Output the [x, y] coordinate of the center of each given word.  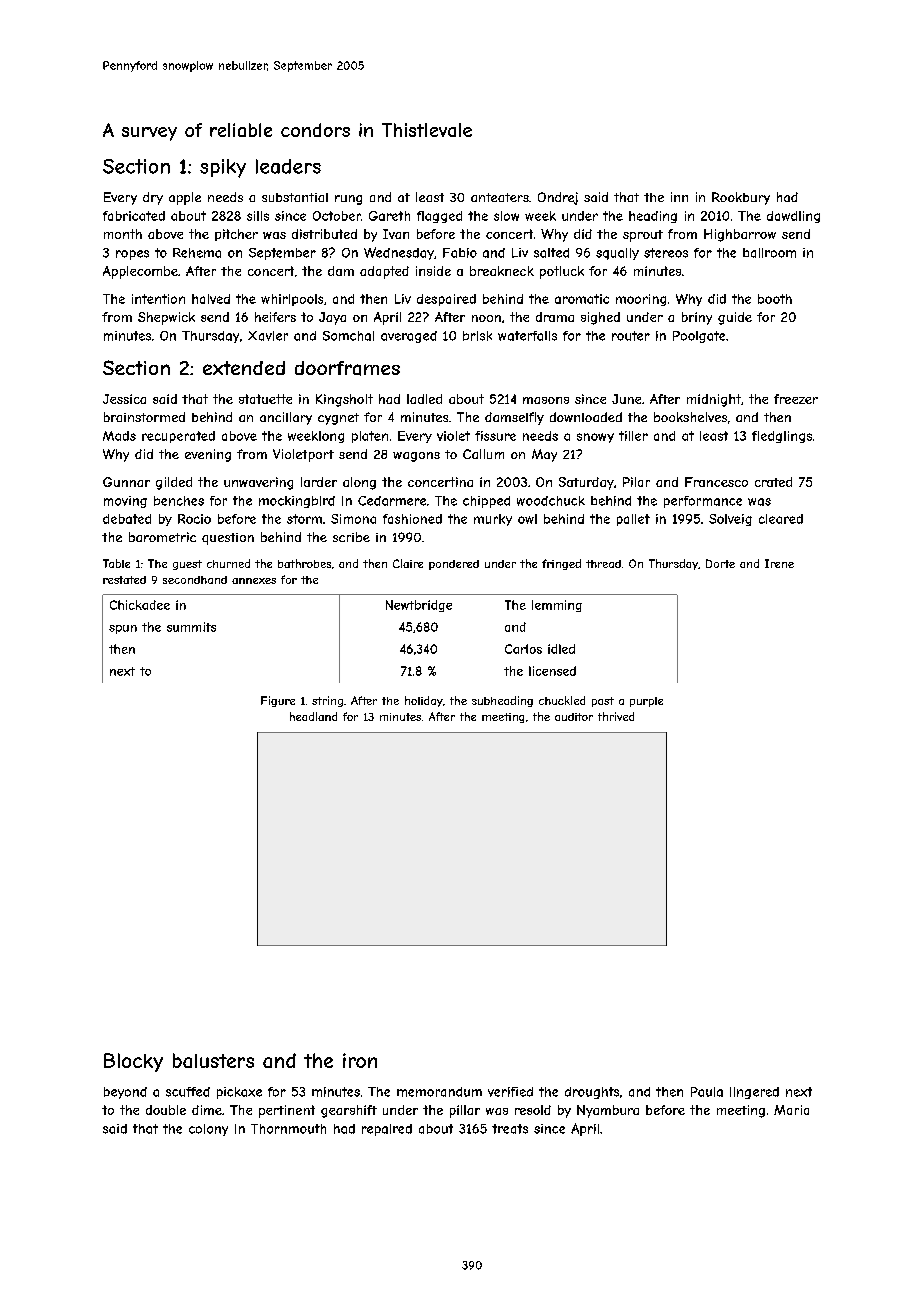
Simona [353, 519]
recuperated [178, 437]
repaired [387, 1130]
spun [123, 629]
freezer [796, 399]
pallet [633, 520]
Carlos [523, 649]
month [123, 234]
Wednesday [399, 253]
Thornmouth [288, 1129]
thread [603, 564]
